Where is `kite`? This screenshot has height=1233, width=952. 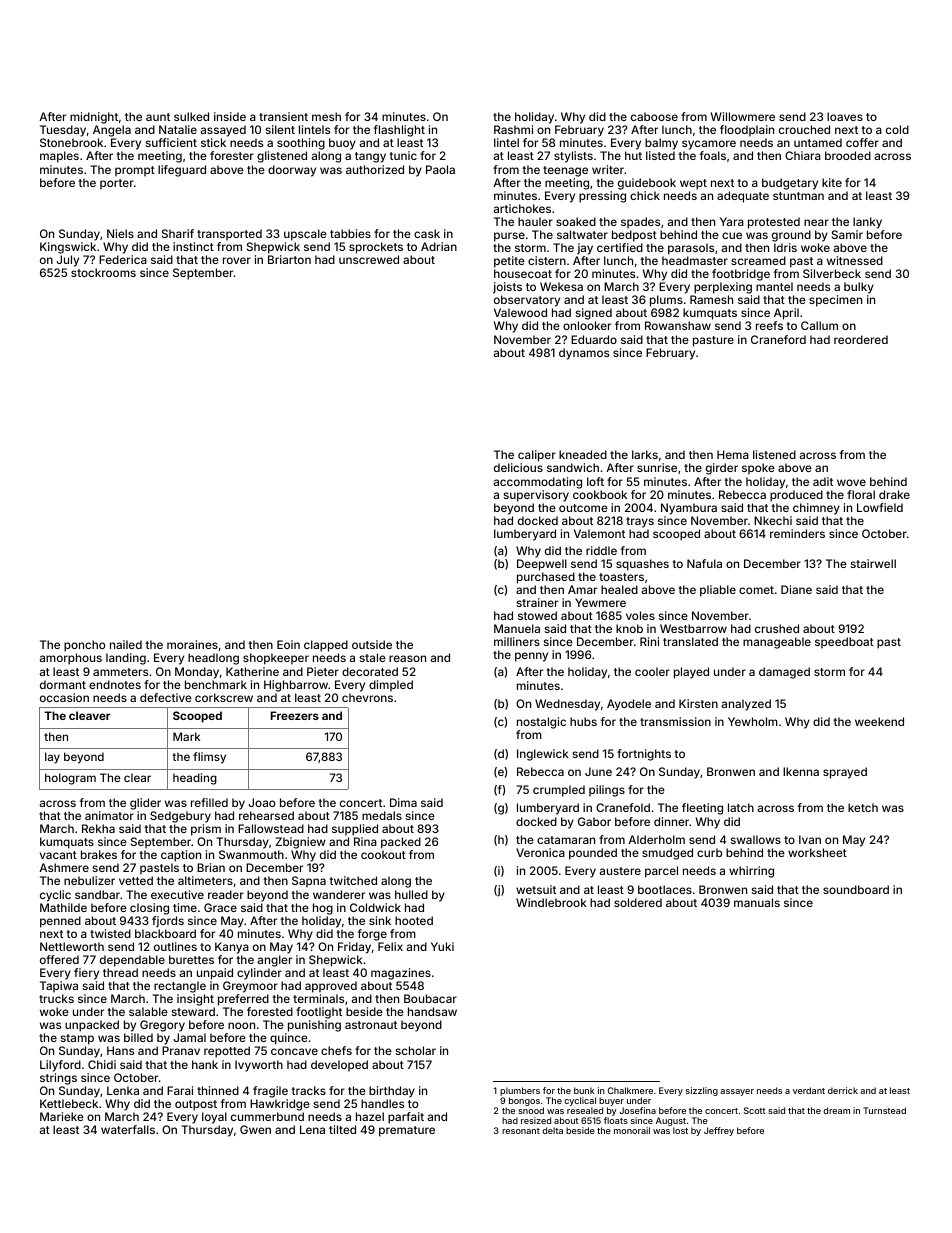
kite is located at coordinates (832, 182).
